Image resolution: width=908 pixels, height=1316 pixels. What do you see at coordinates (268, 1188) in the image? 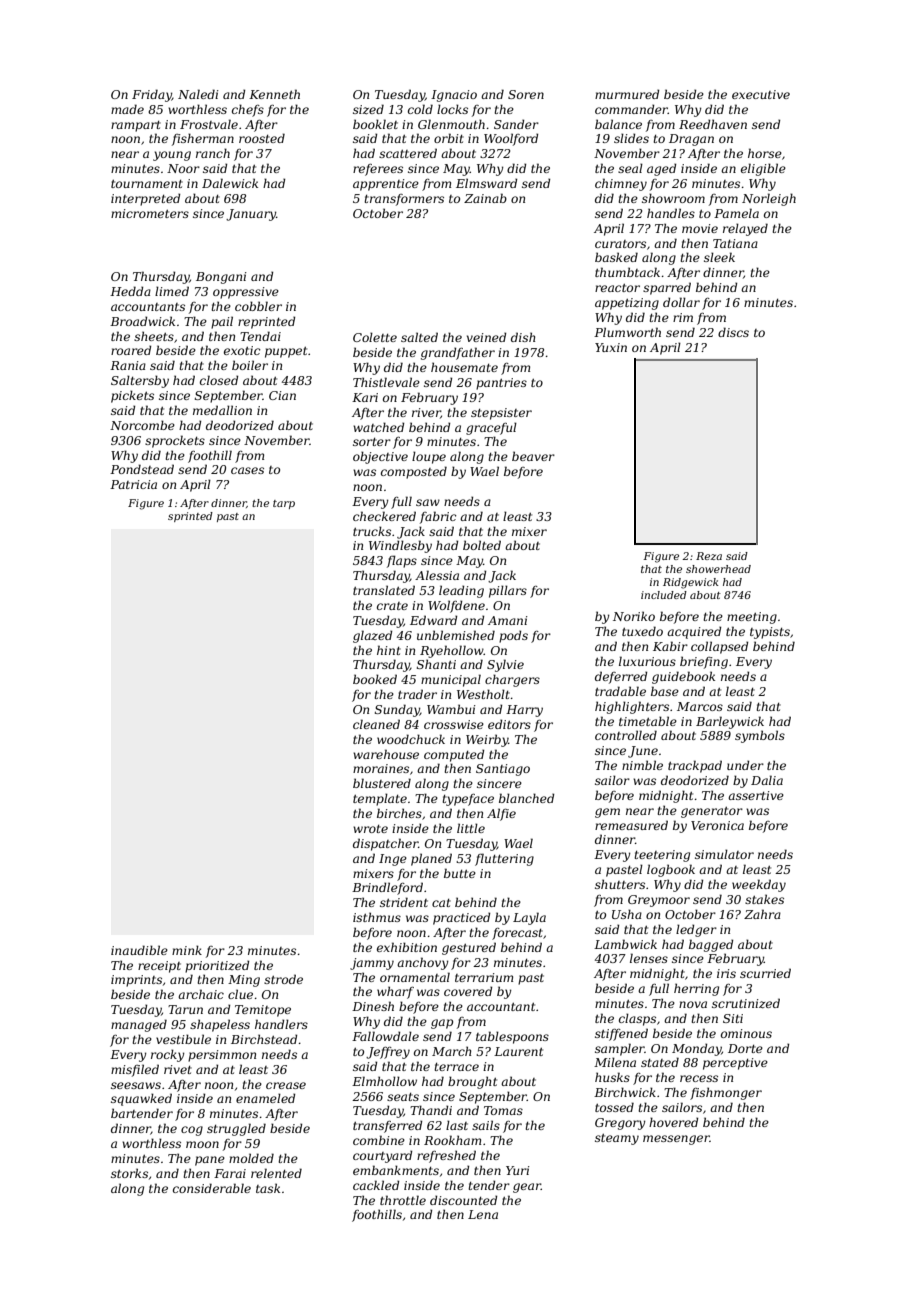
I see `task` at bounding box center [268, 1188].
